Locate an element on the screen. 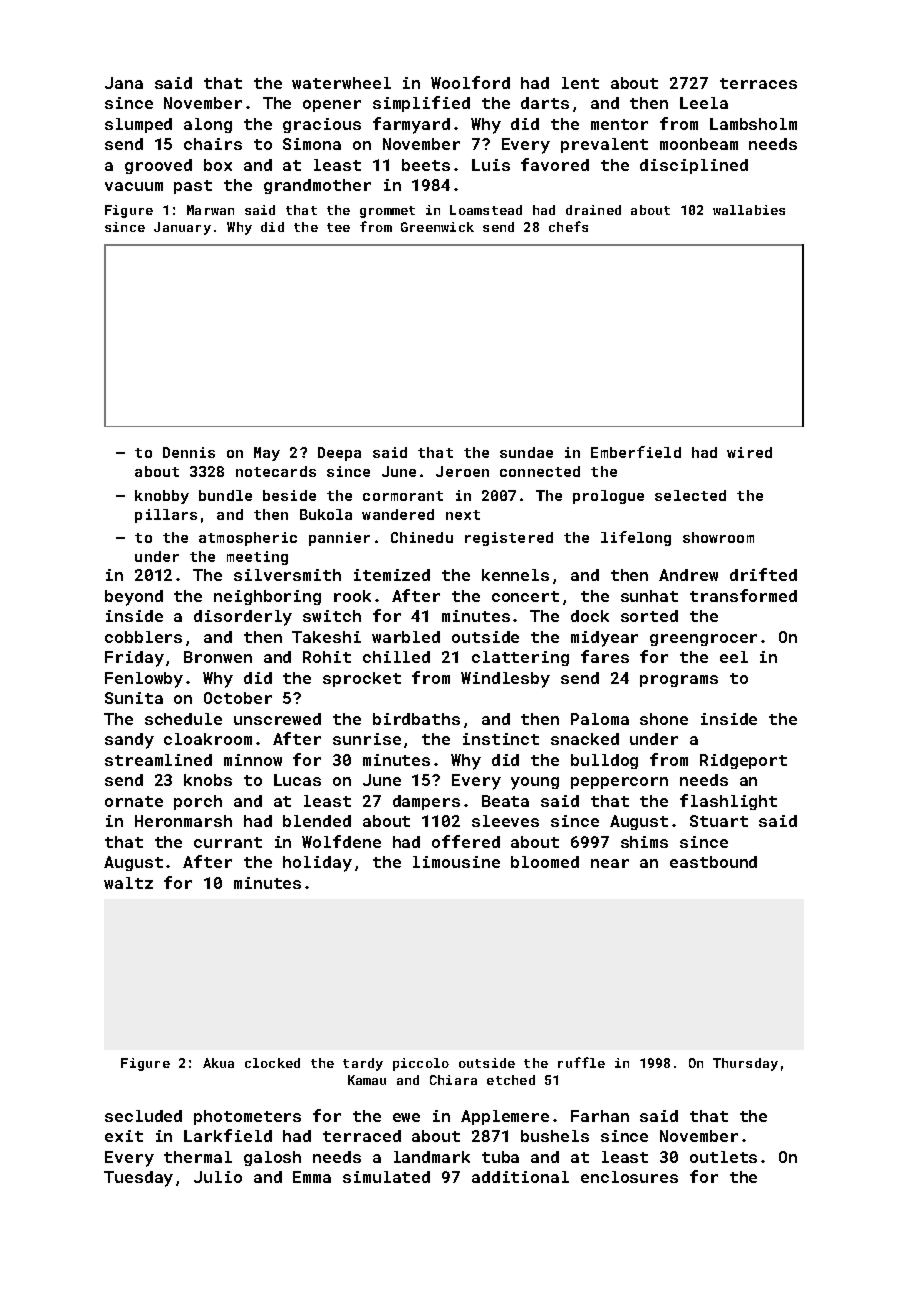 Image resolution: width=908 pixels, height=1316 pixels. Andrew is located at coordinates (688, 575).
